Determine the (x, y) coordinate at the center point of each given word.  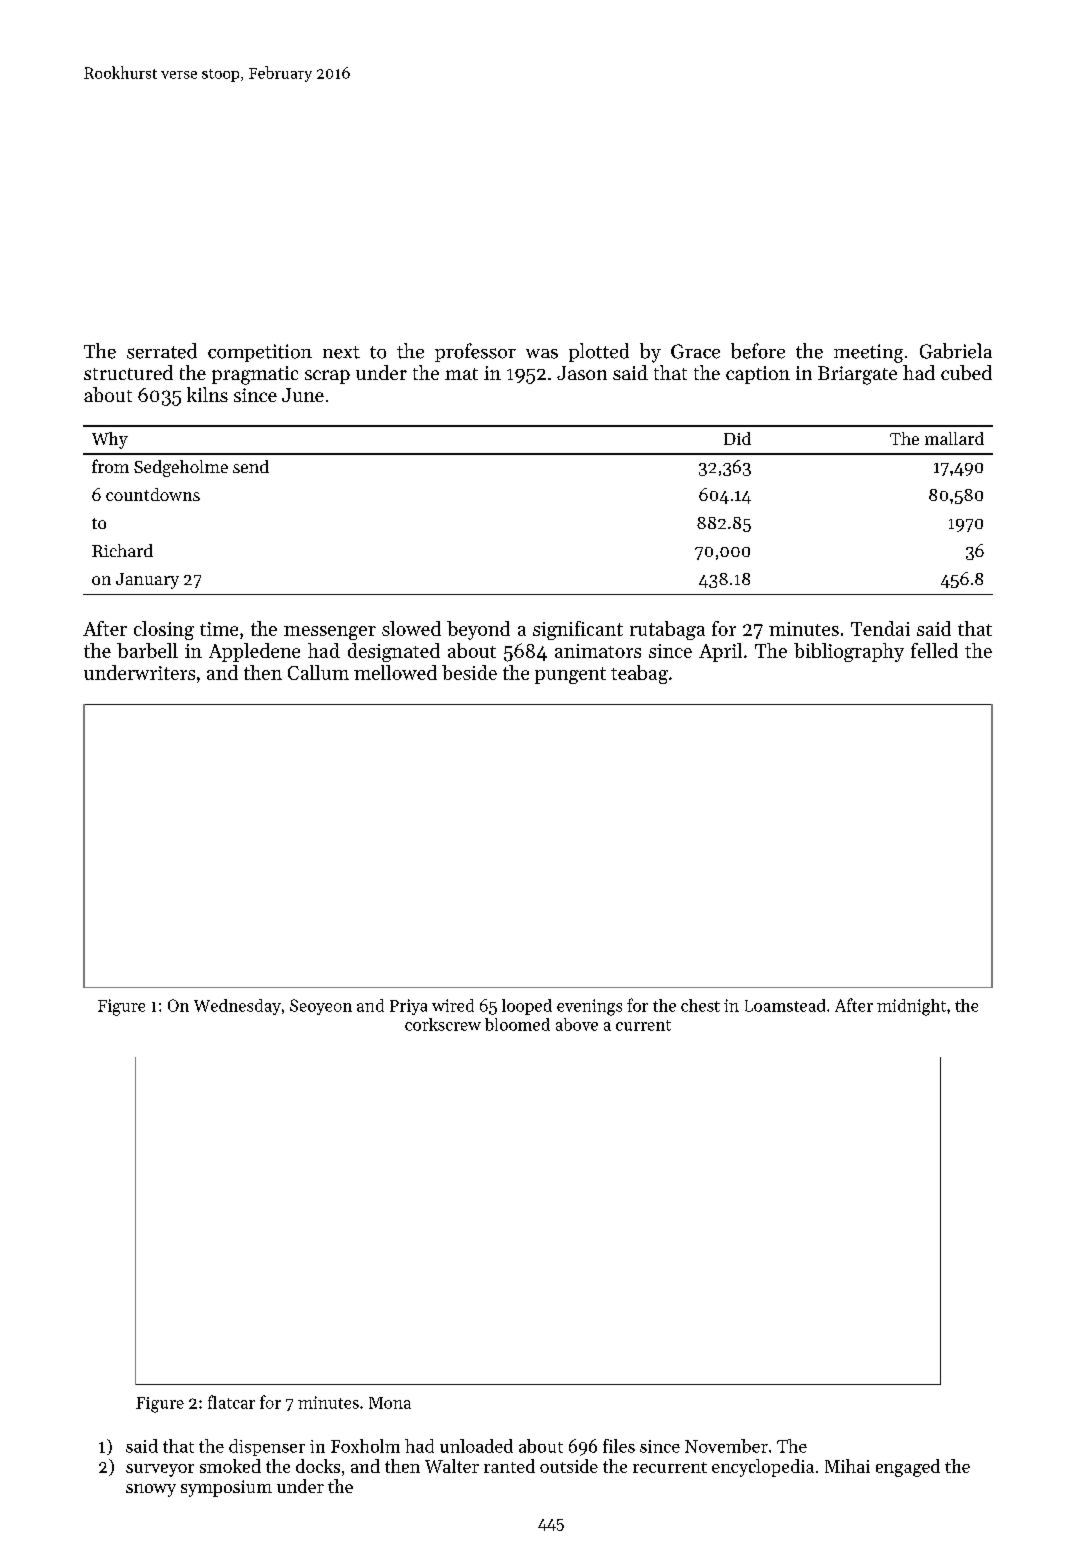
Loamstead (785, 1005)
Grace (695, 351)
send (251, 466)
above (577, 1024)
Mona (390, 1403)
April (720, 652)
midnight (911, 1007)
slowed (411, 628)
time (219, 629)
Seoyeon (321, 1007)
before (758, 351)
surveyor (160, 1470)
